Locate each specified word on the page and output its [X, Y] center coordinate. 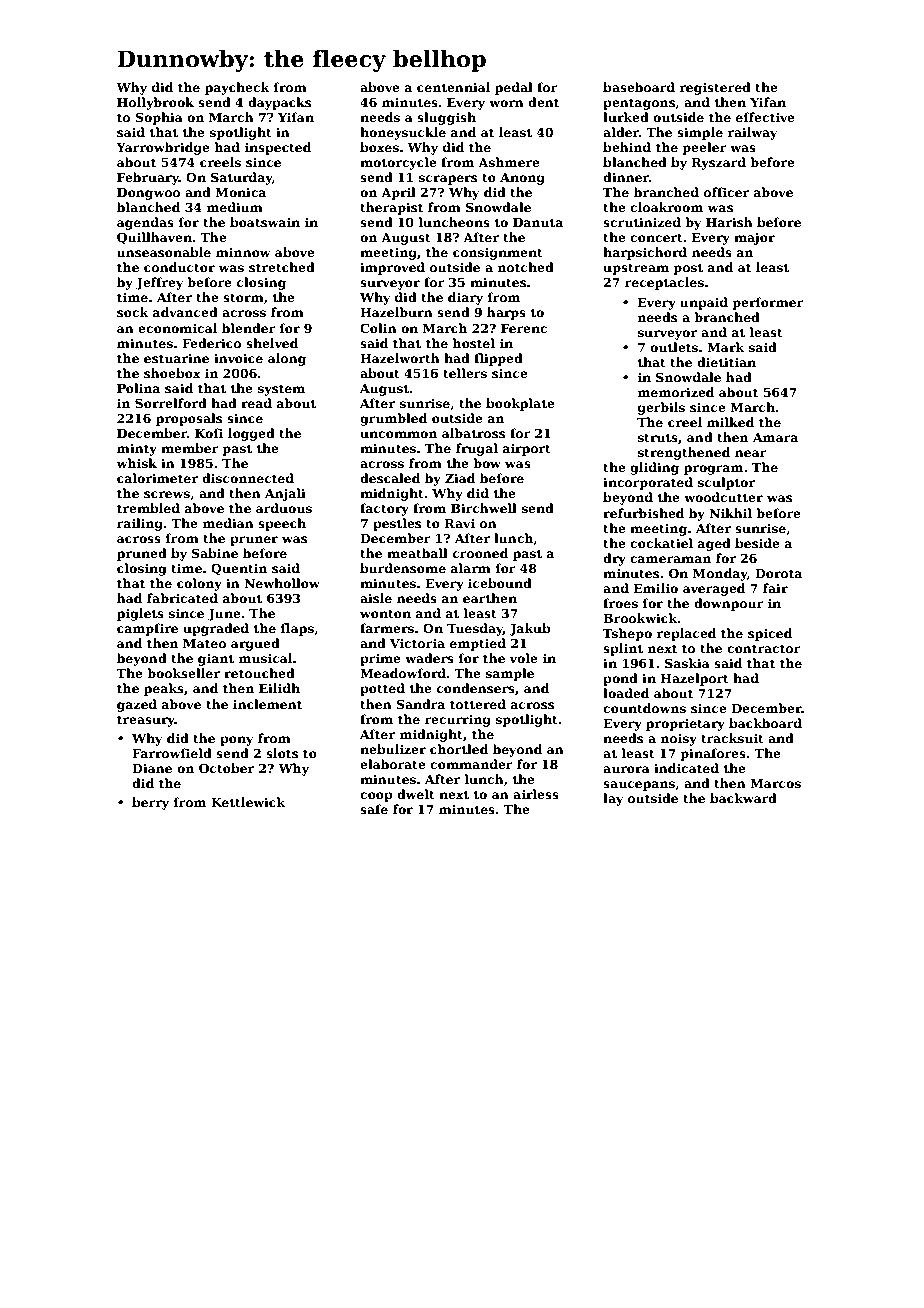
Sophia [159, 118]
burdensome [403, 568]
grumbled [393, 419]
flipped [498, 359]
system [281, 390]
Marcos [775, 783]
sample [510, 674]
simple [700, 133]
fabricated [182, 598]
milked [730, 422]
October [226, 768]
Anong [522, 179]
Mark [725, 347]
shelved [272, 343]
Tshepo [627, 634]
